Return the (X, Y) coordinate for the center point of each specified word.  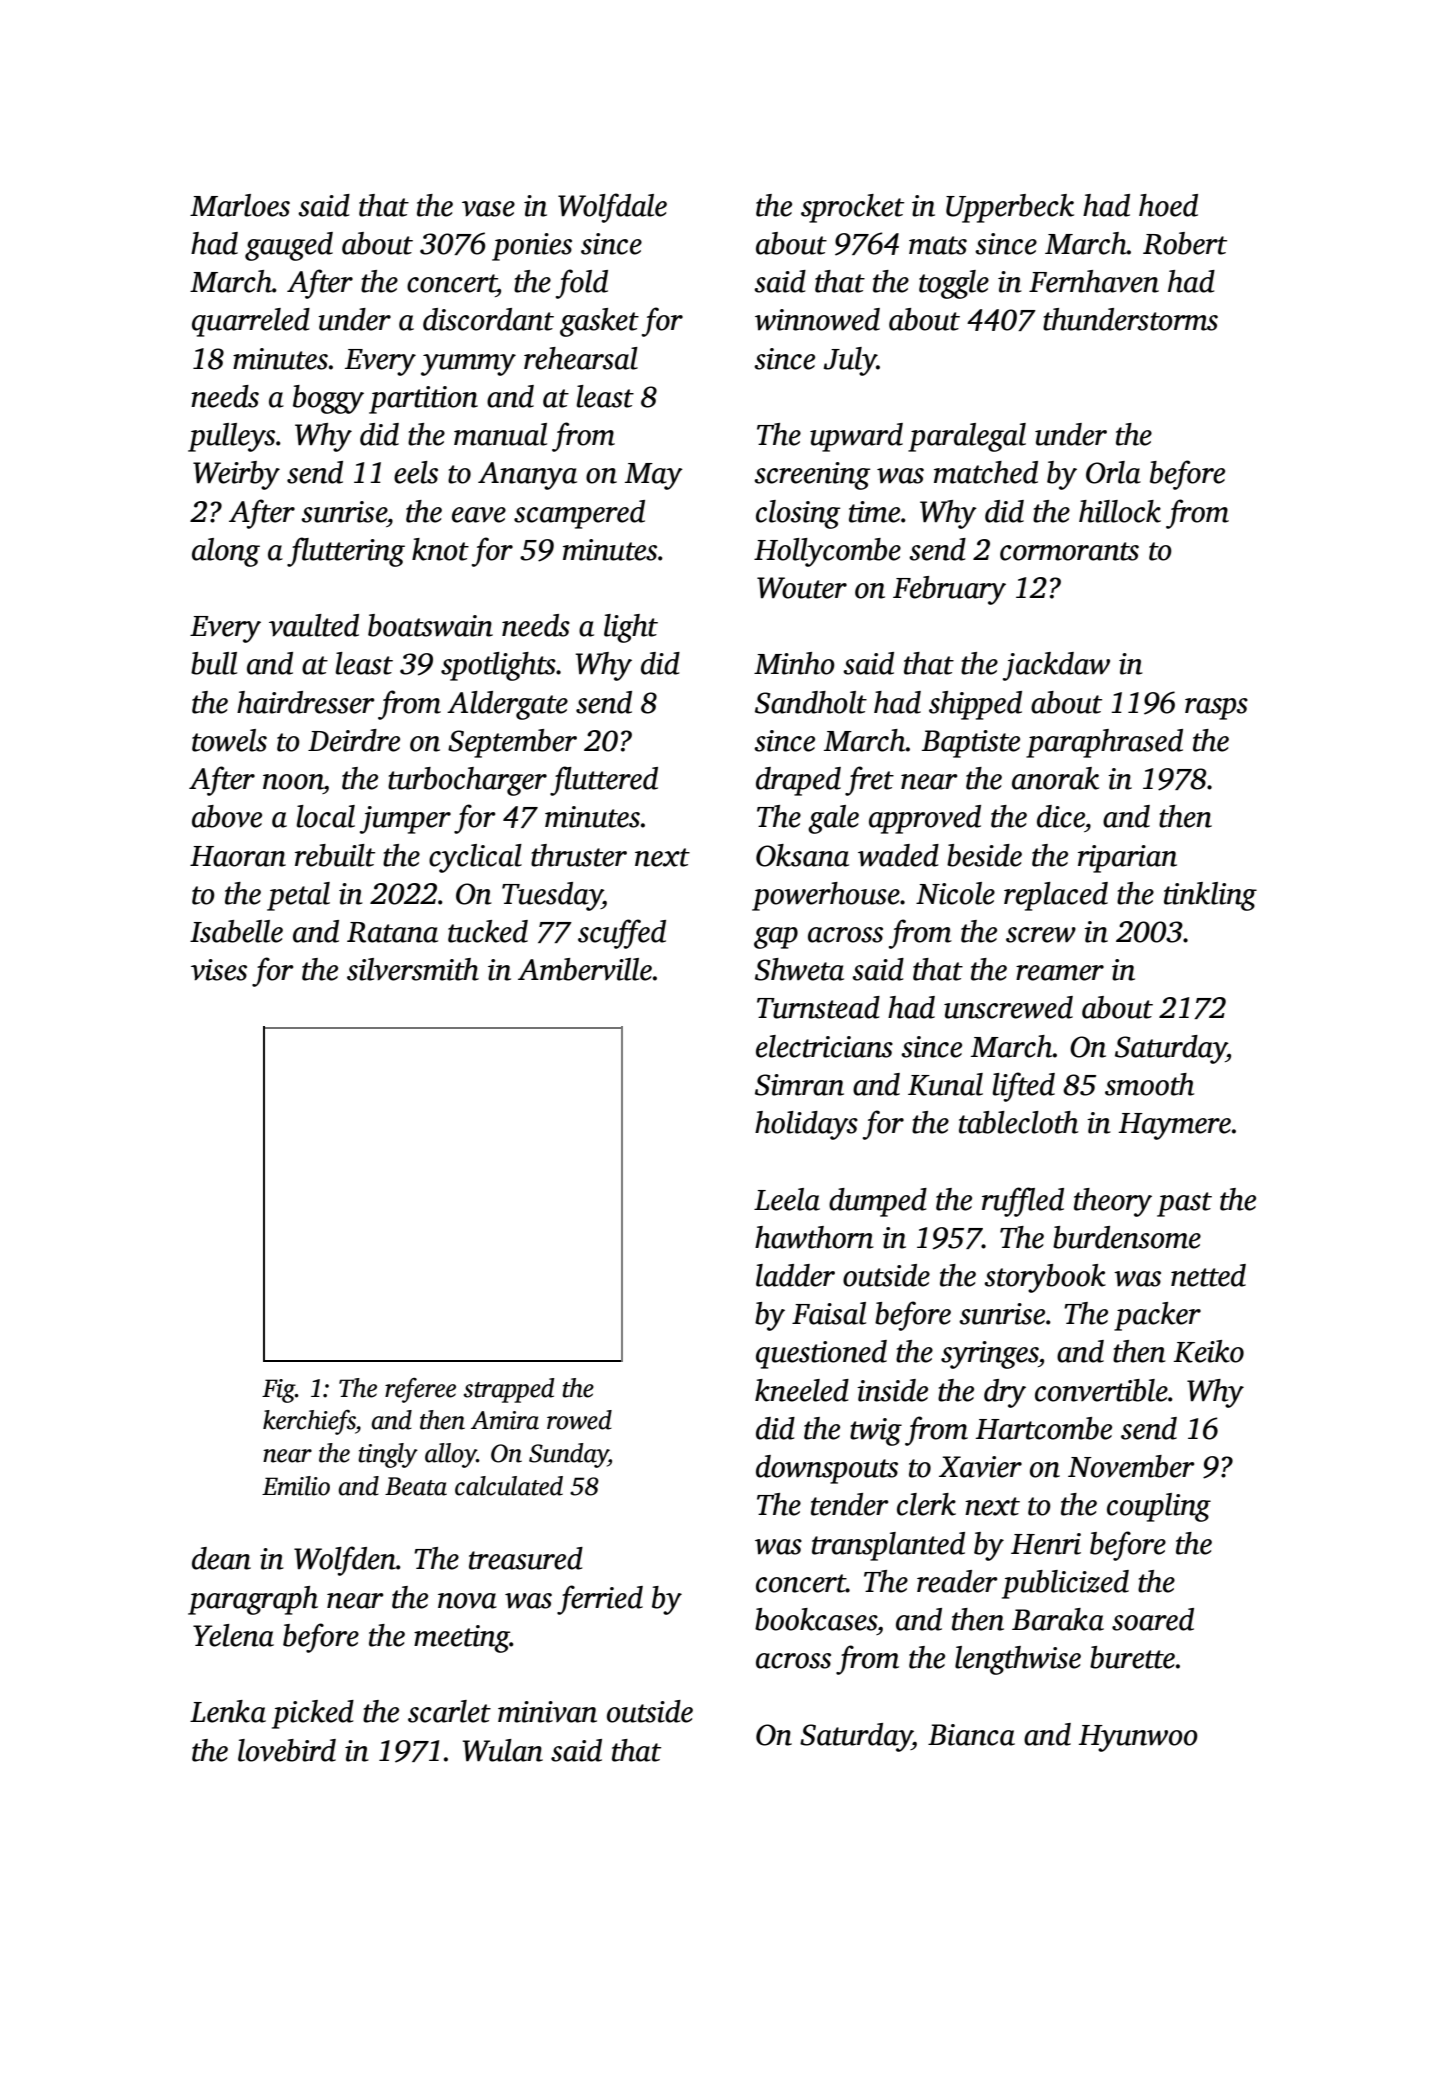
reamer (1060, 973)
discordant (488, 319)
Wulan (503, 1750)
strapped (509, 1390)
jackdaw (1056, 666)
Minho (794, 663)
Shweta (799, 969)
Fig (278, 1391)
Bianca (971, 1735)
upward (856, 437)
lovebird (287, 1750)
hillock (1120, 511)
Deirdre (354, 740)
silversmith (413, 969)
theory (1113, 1202)
